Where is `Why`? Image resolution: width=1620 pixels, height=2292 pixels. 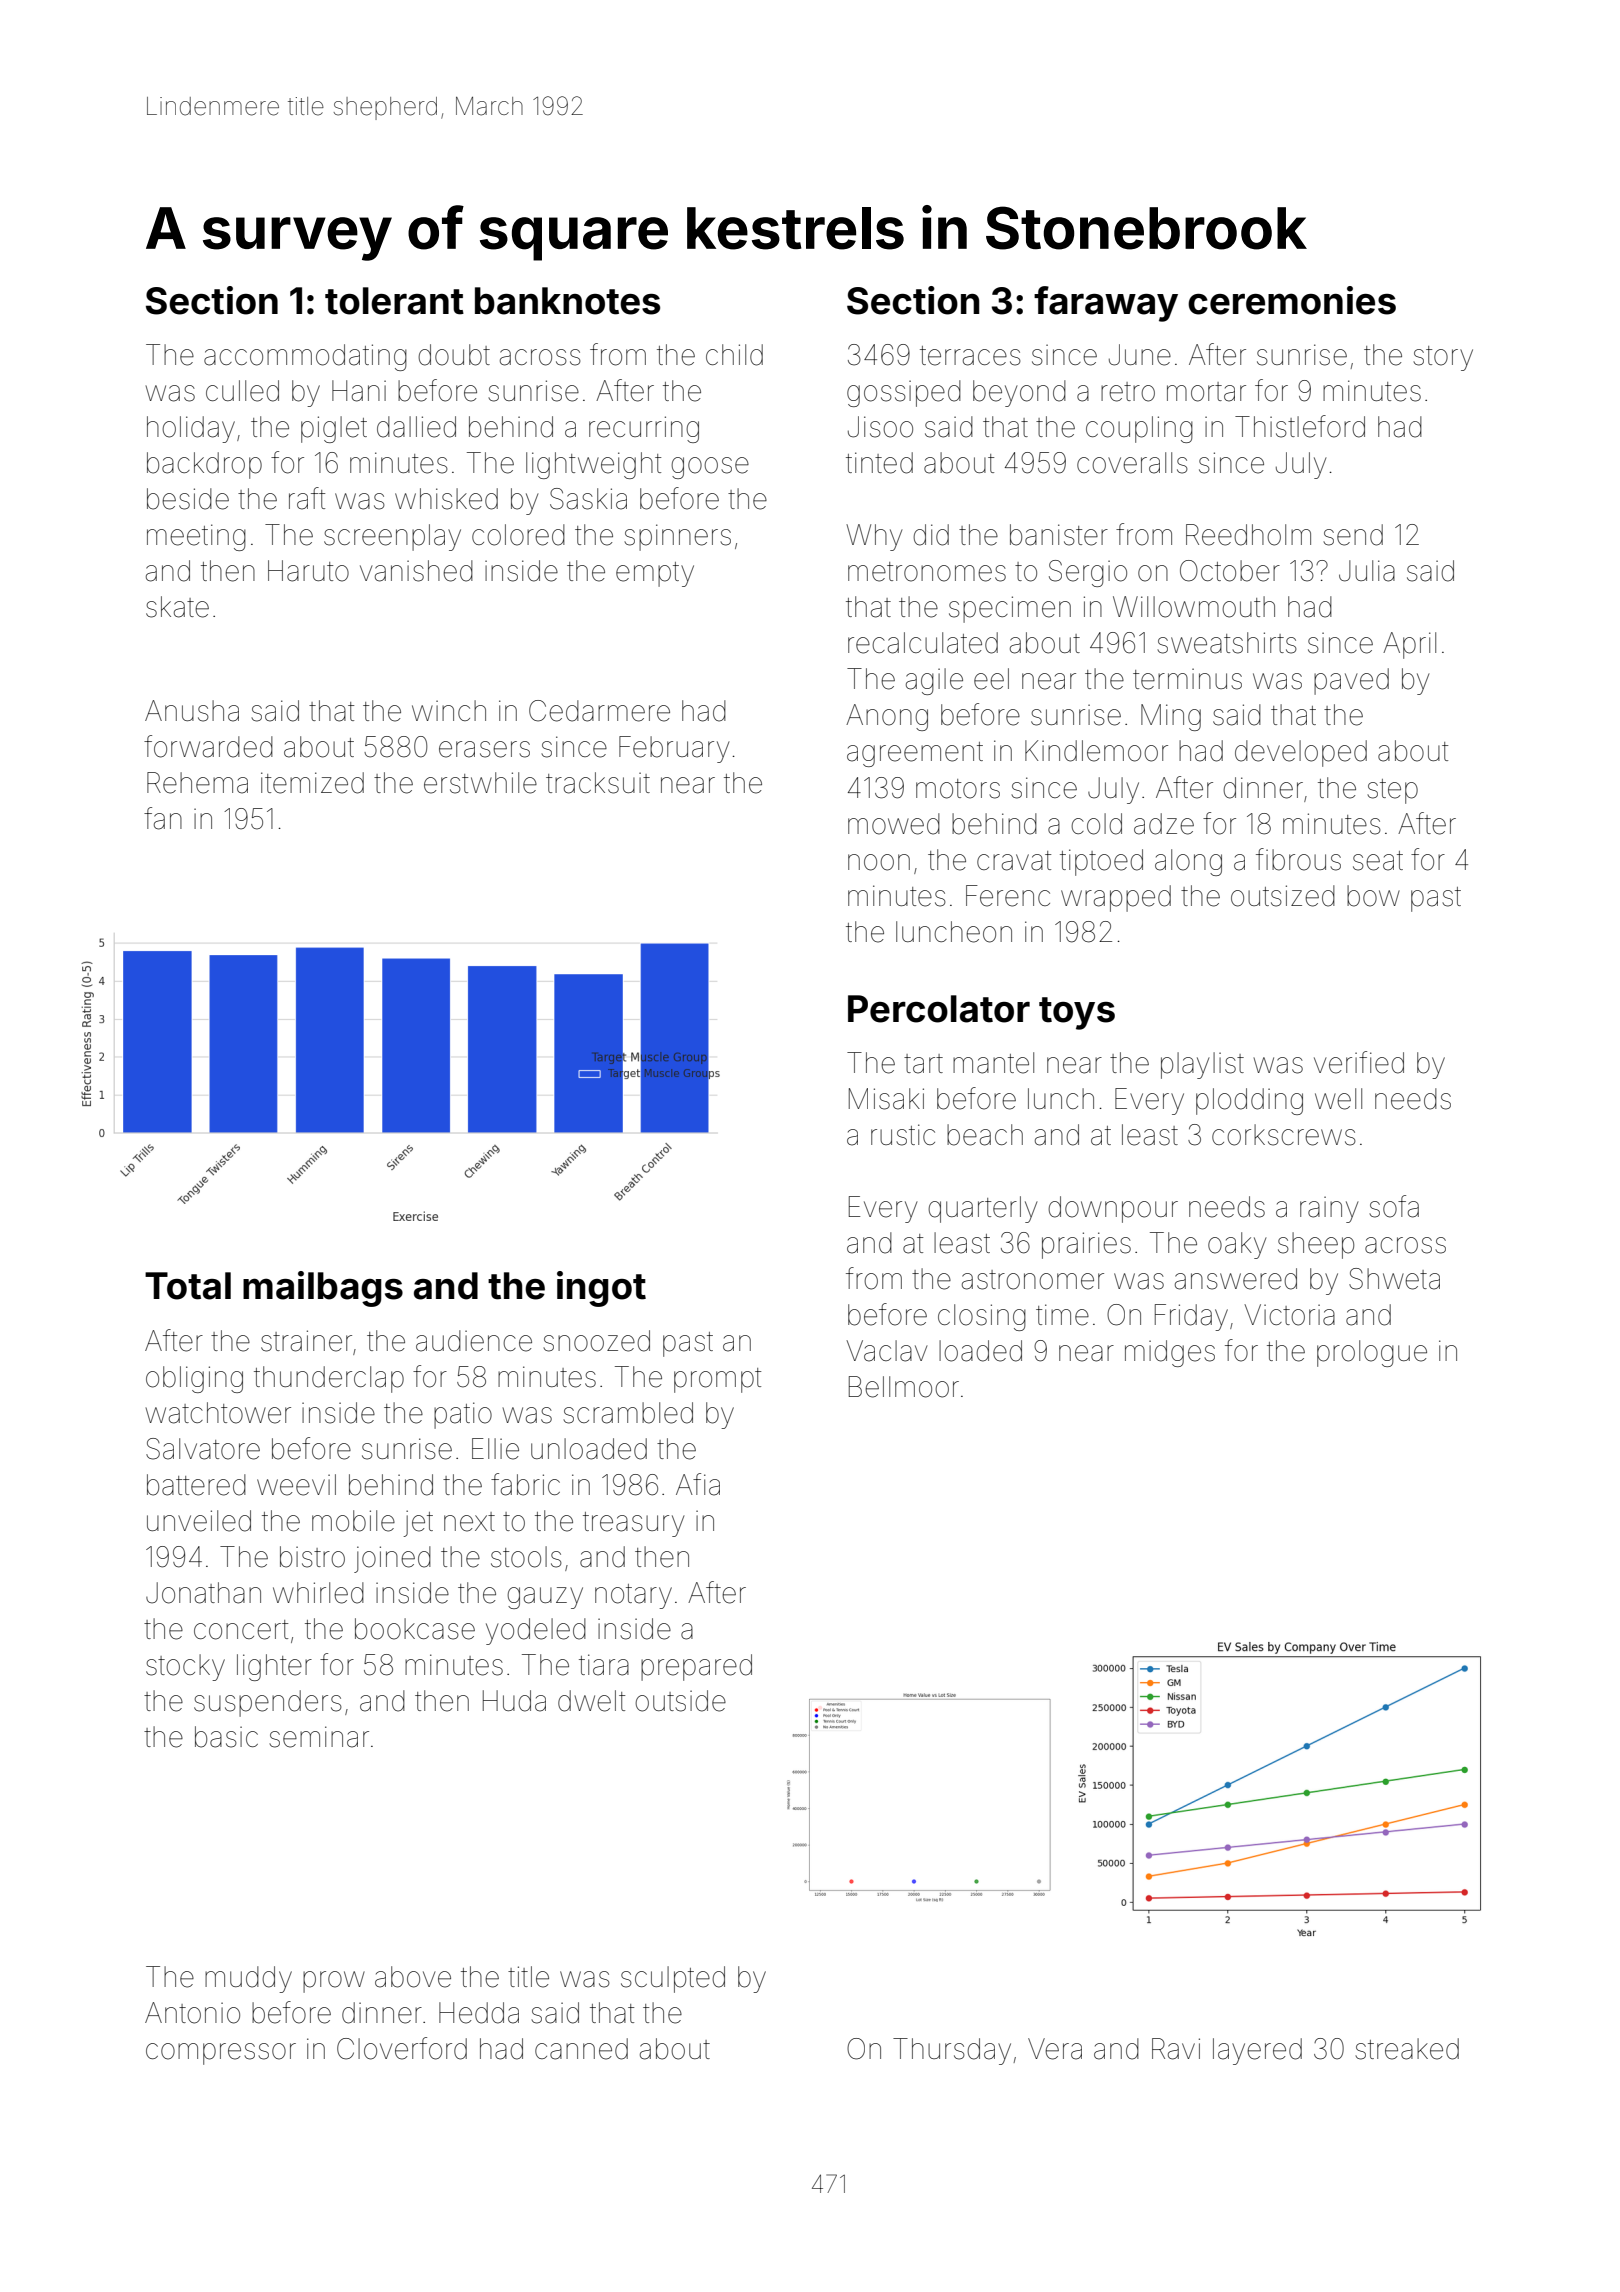 Why is located at coordinates (874, 537).
